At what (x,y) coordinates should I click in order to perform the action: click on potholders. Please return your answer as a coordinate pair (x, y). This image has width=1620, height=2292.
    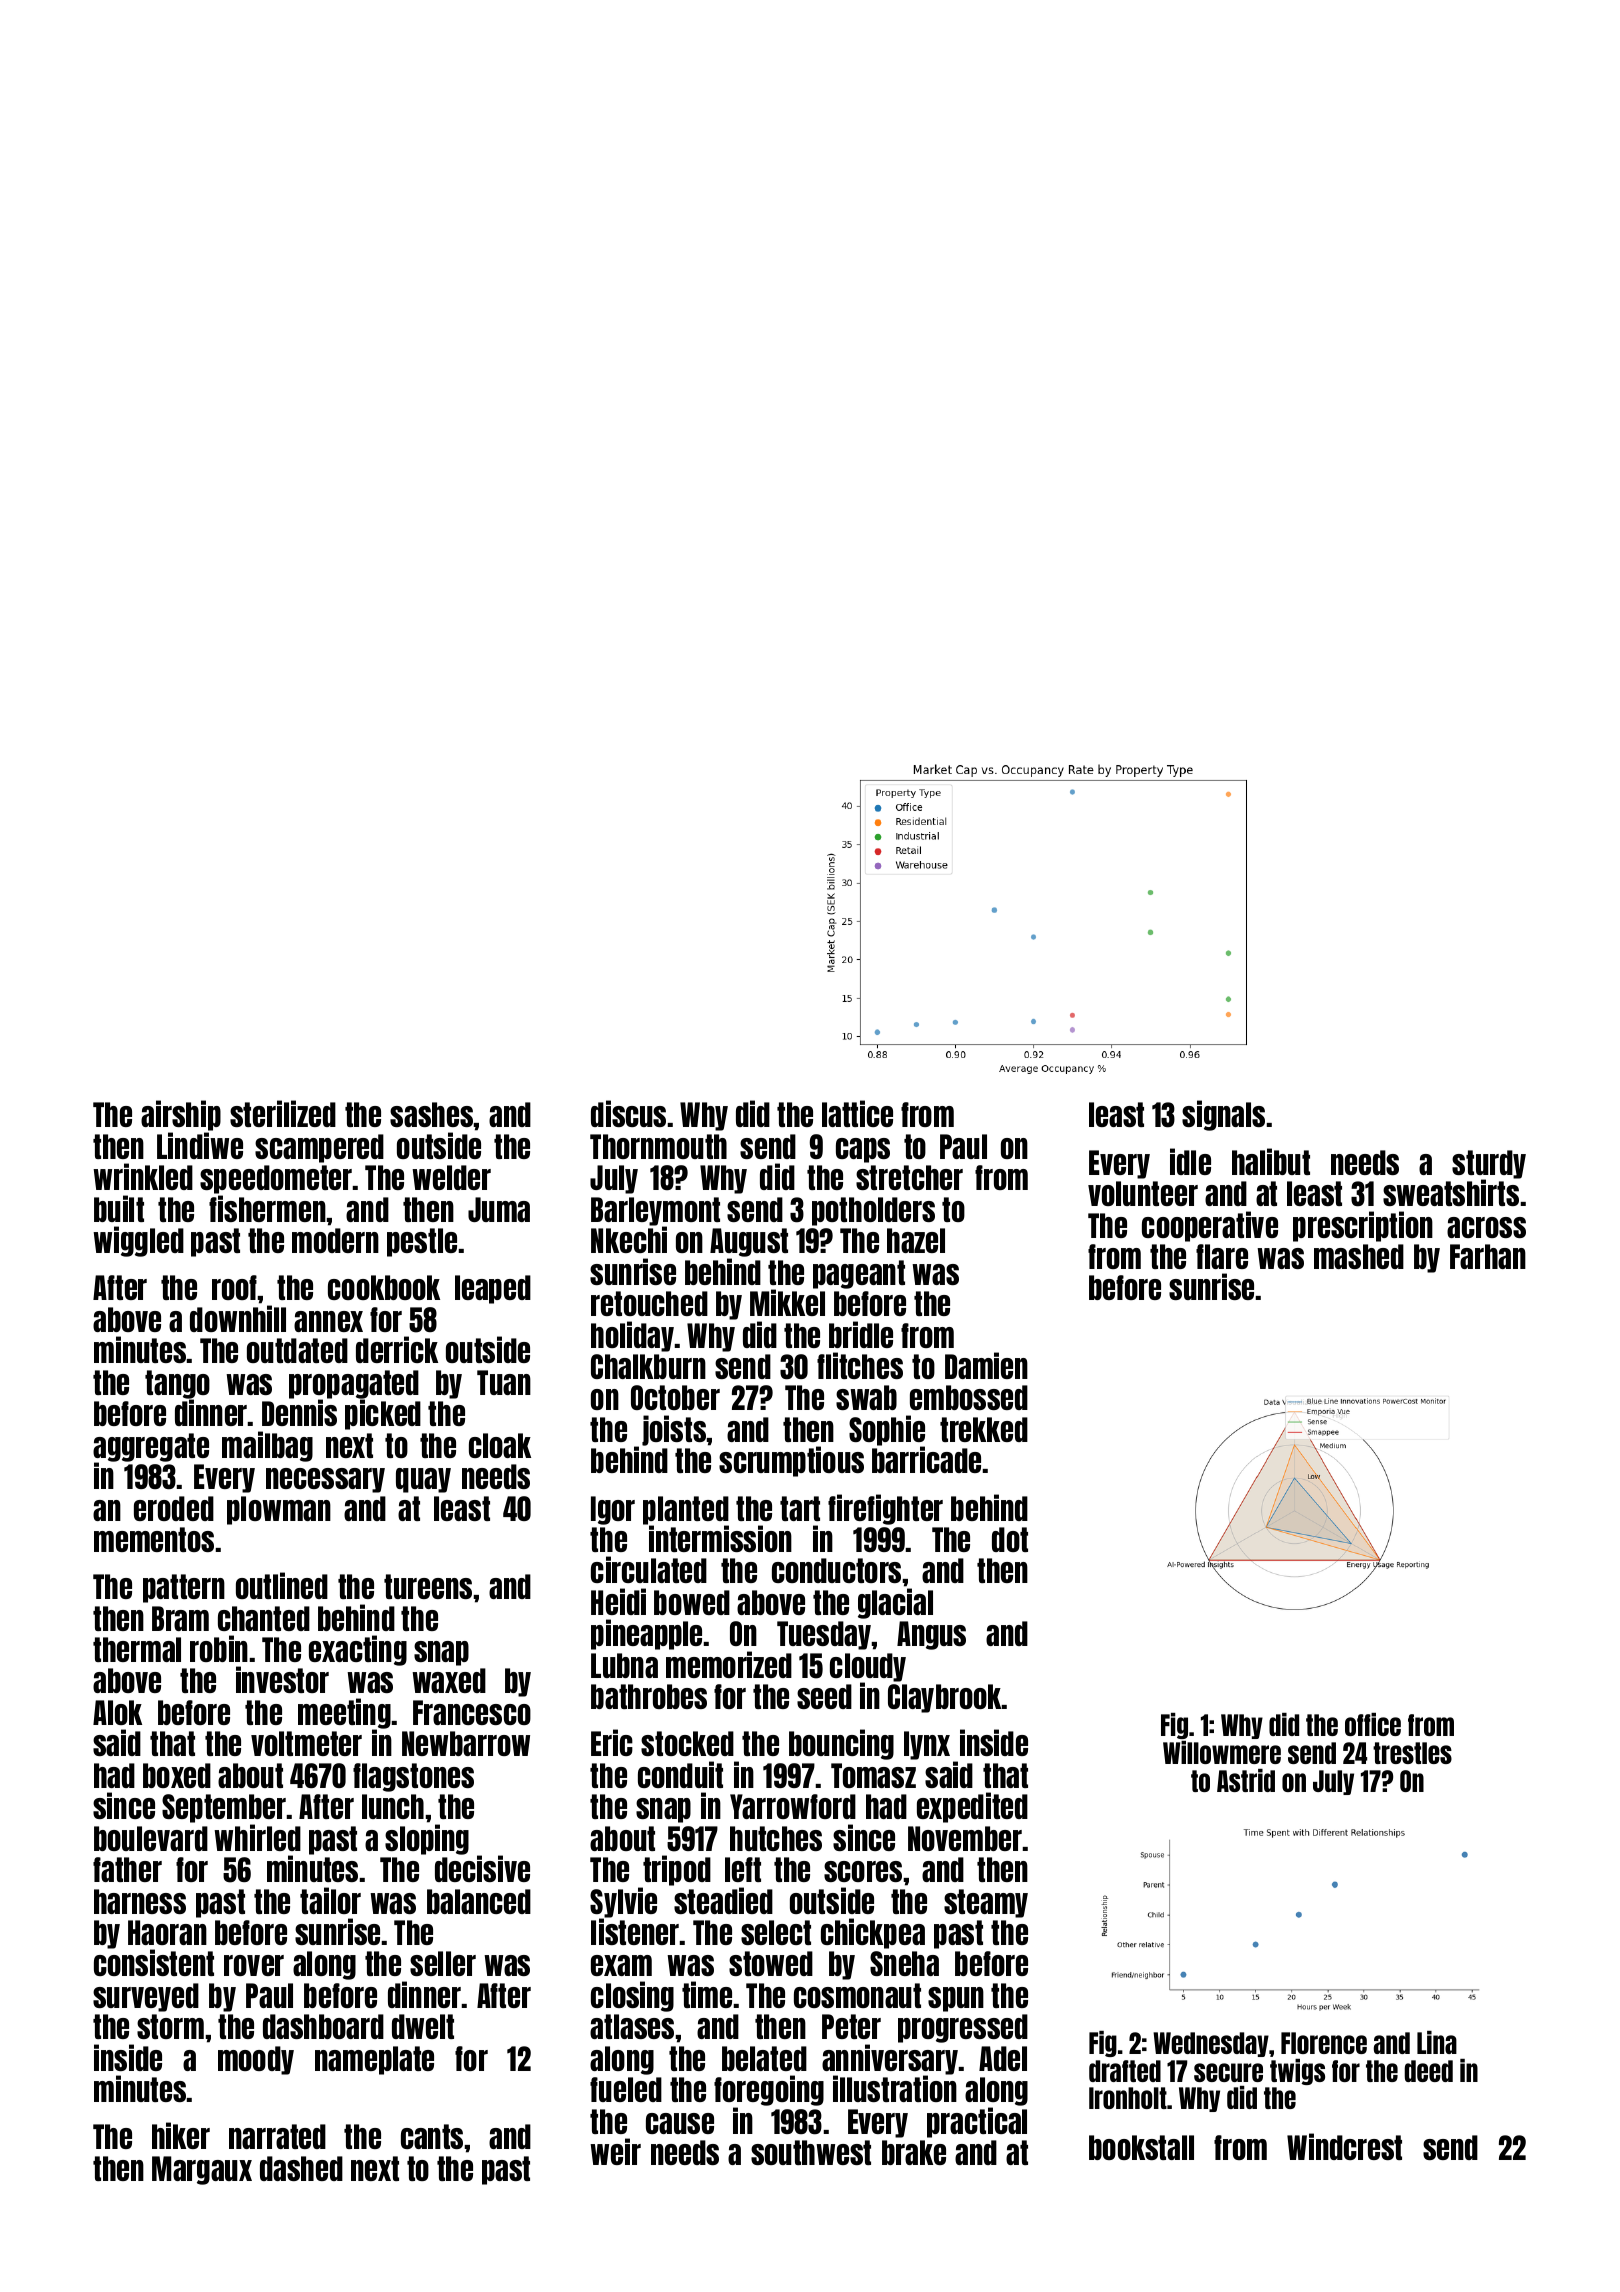
    Looking at the image, I should click on (873, 1211).
